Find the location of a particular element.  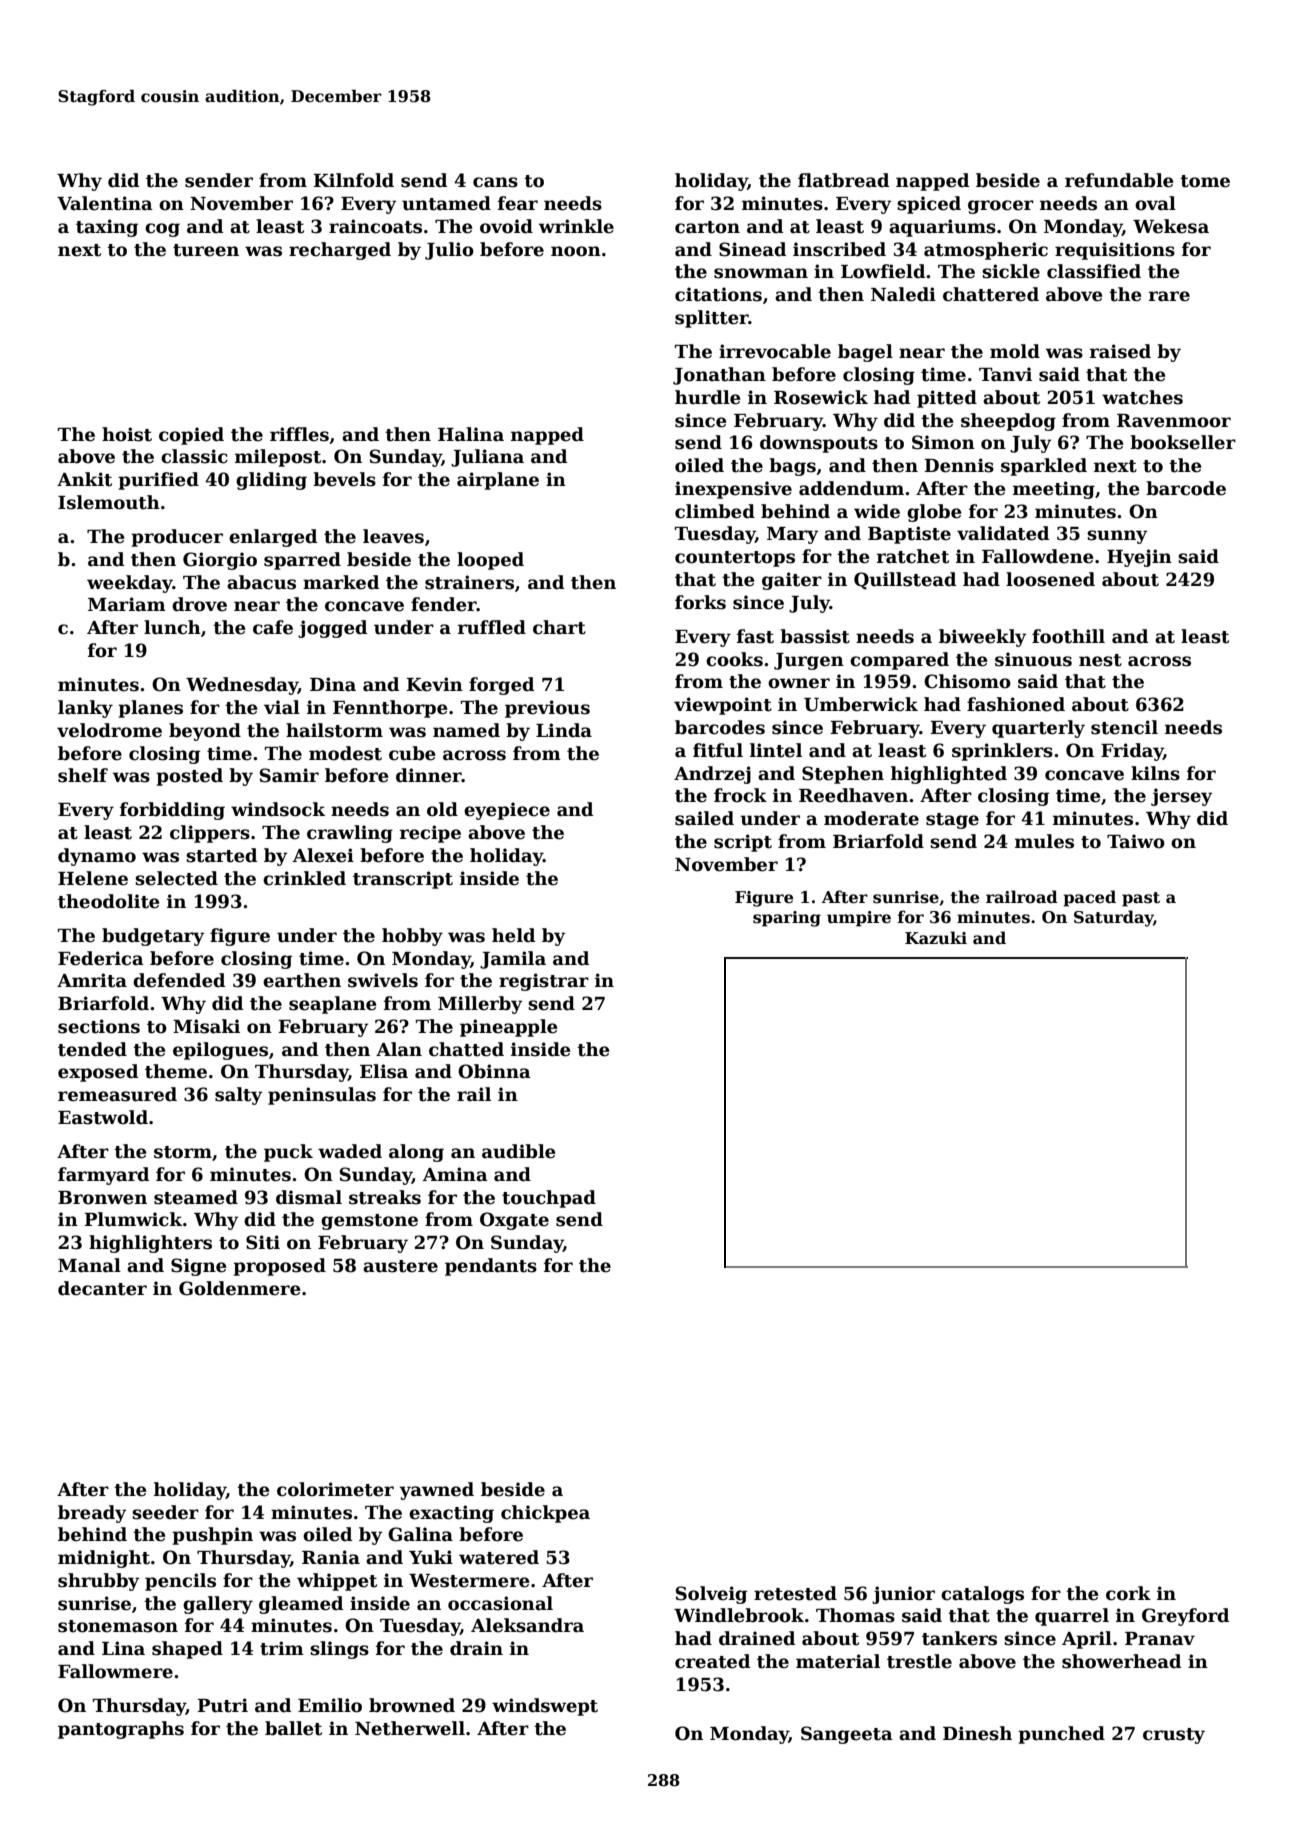

Oxgate is located at coordinates (514, 1221).
